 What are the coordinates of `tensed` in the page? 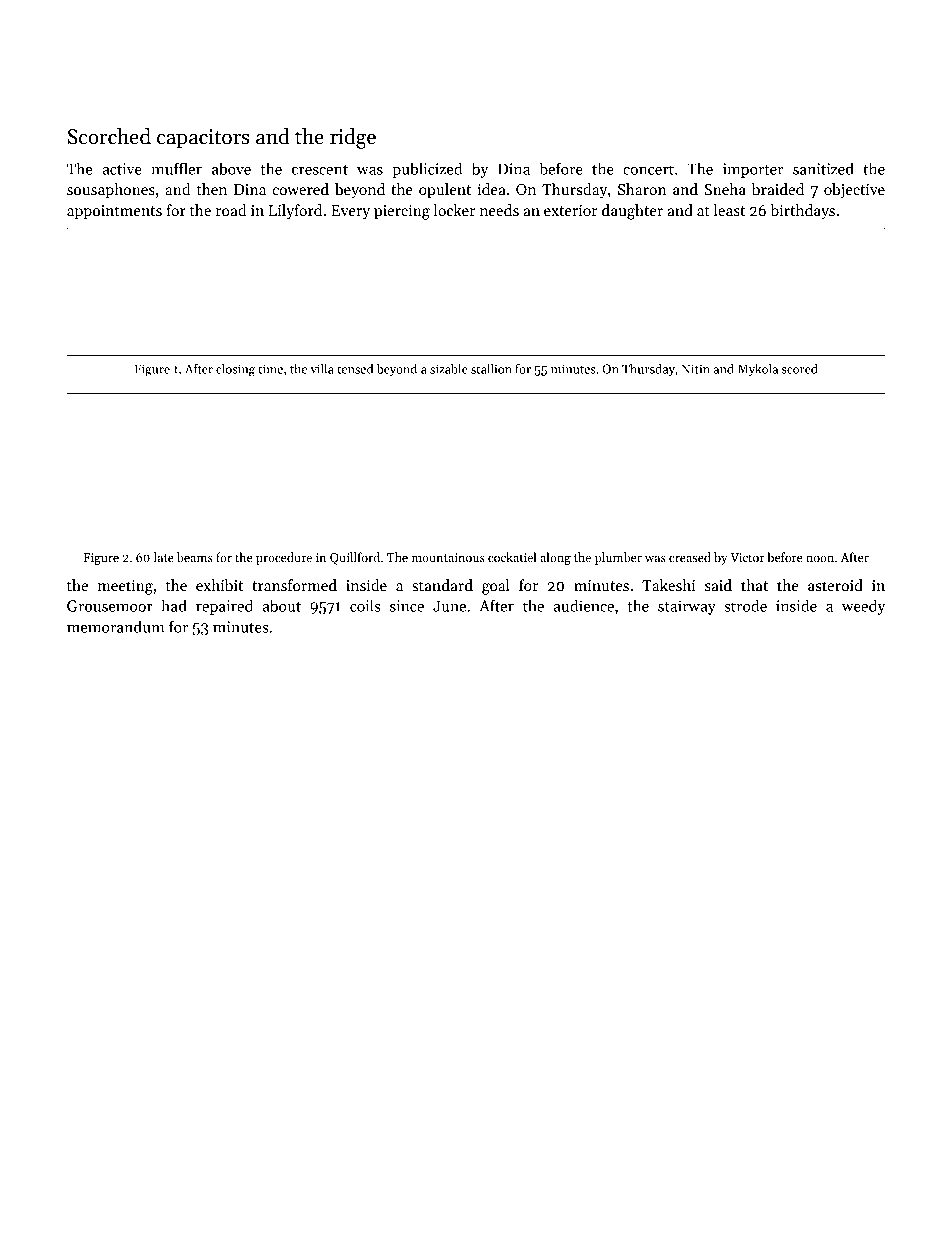 It's located at (355, 369).
